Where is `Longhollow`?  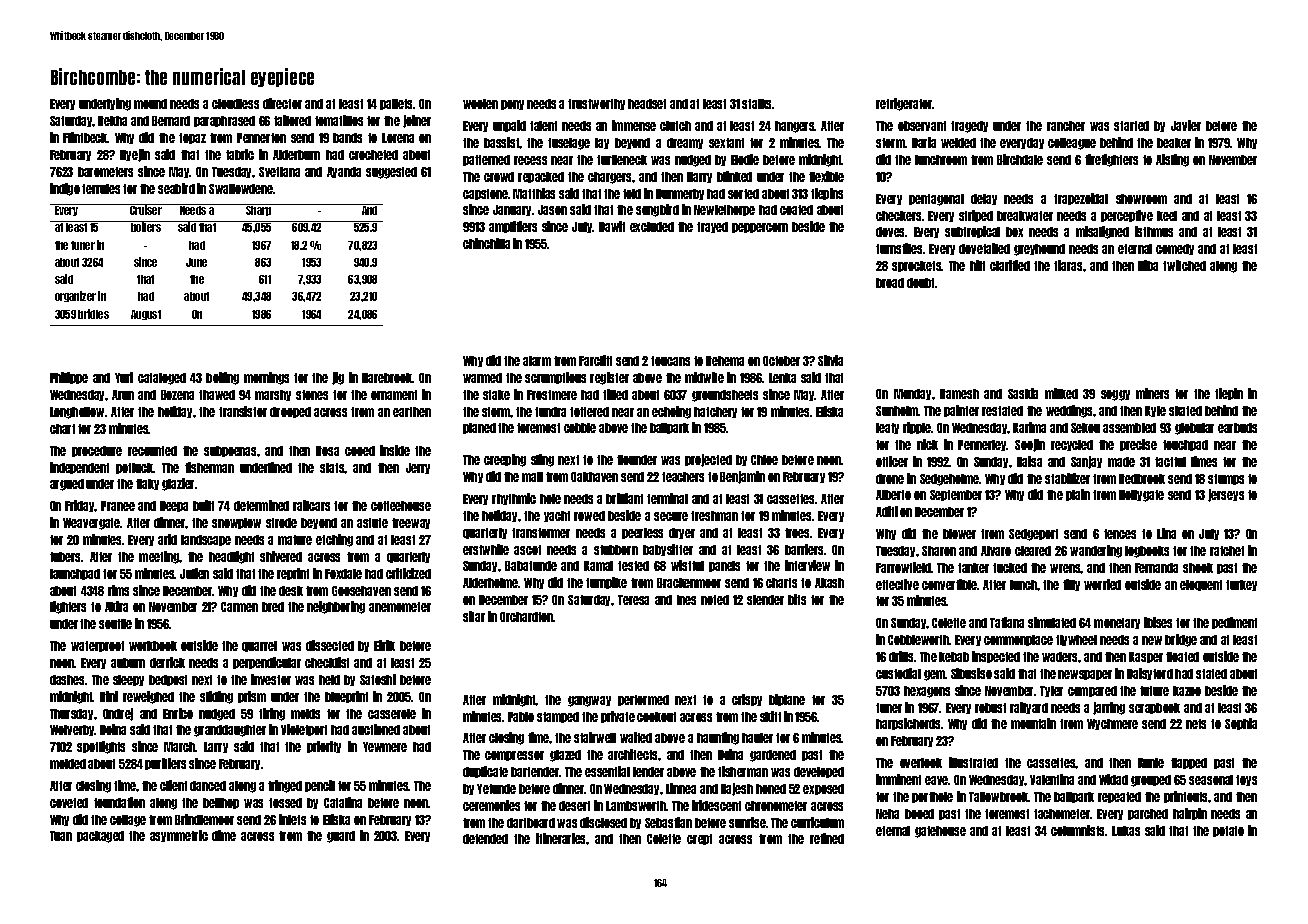
Longhollow is located at coordinates (77, 413).
